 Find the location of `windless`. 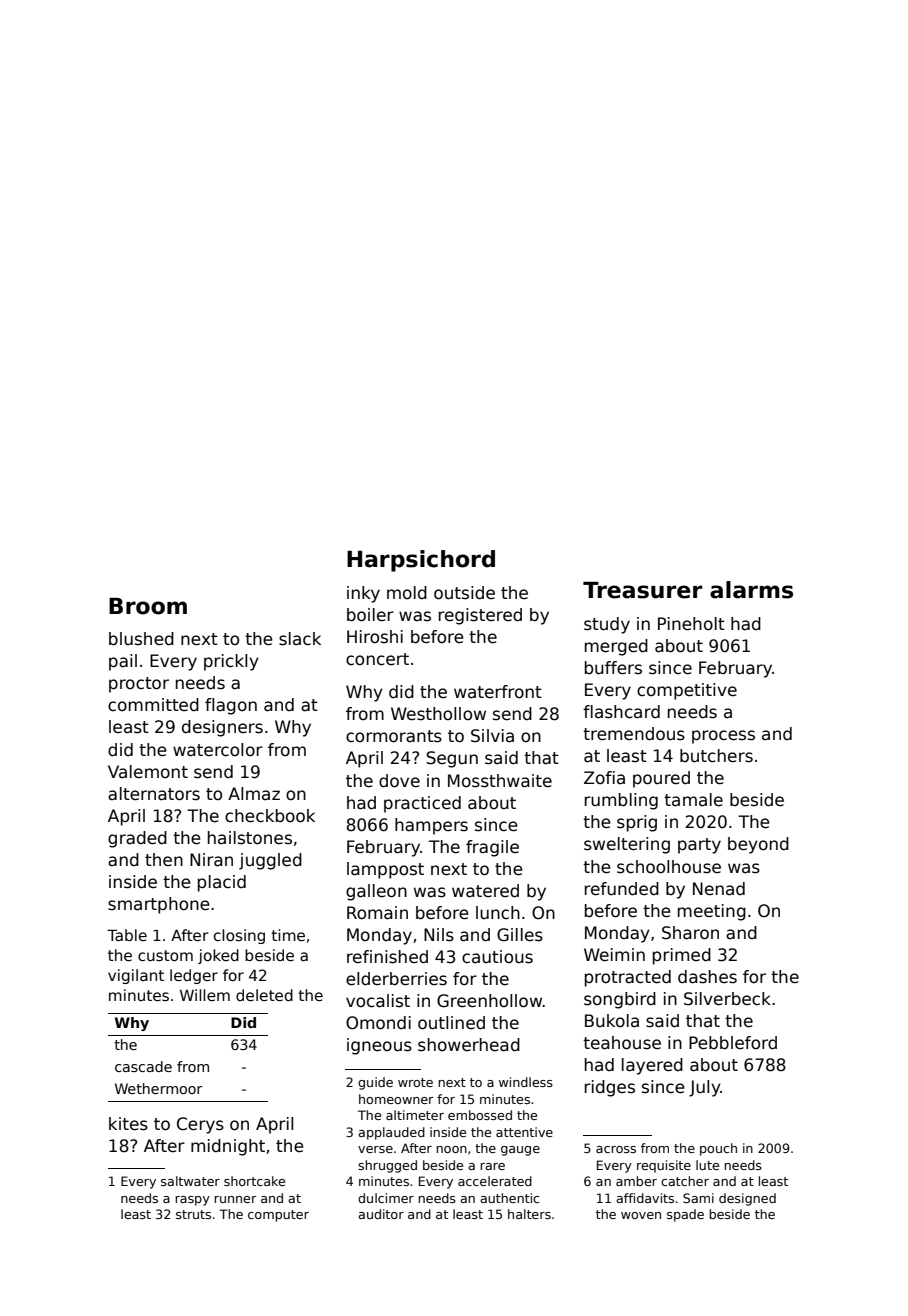

windless is located at coordinates (526, 1082).
